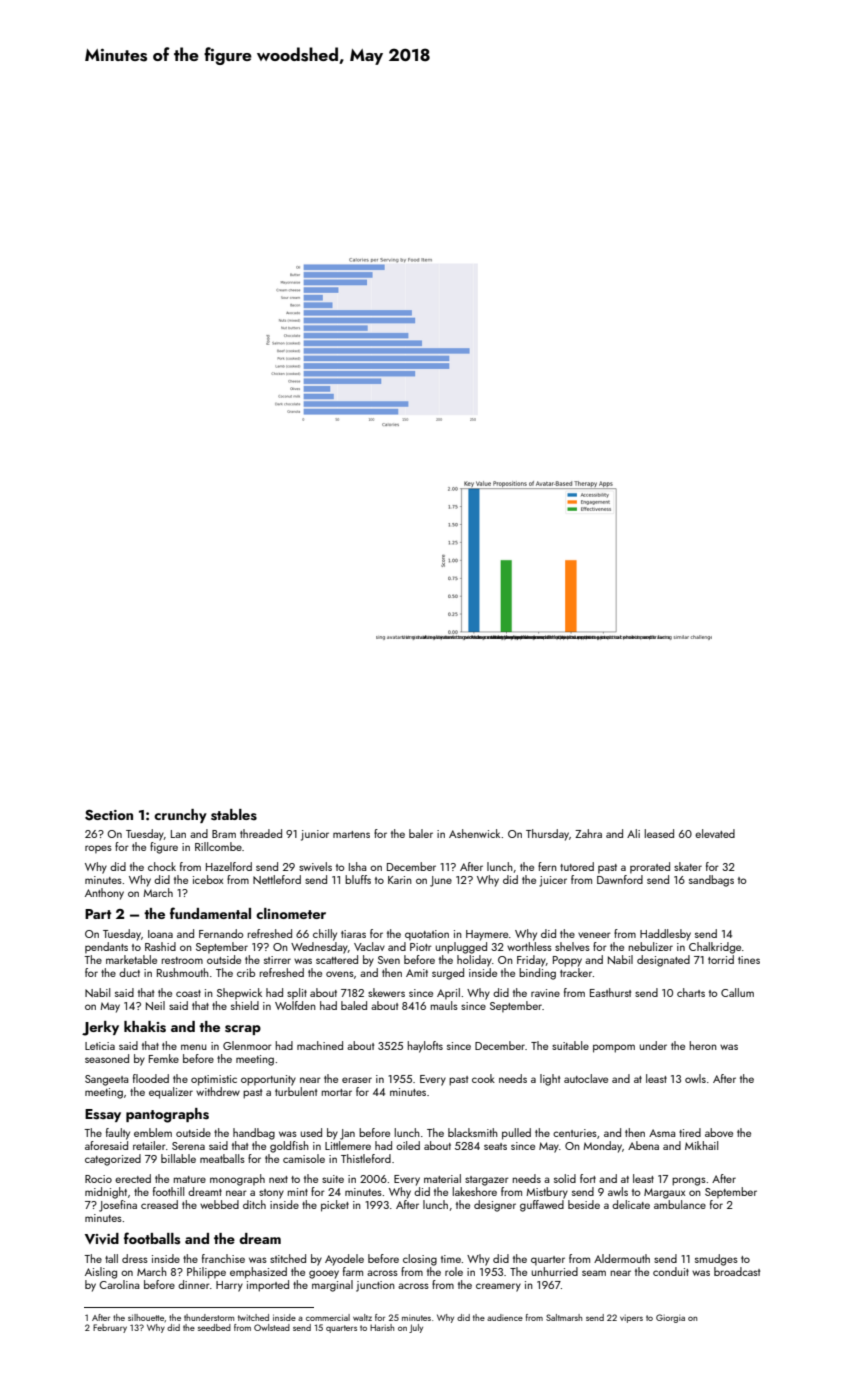 The image size is (849, 1400). I want to click on ropes, so click(98, 849).
